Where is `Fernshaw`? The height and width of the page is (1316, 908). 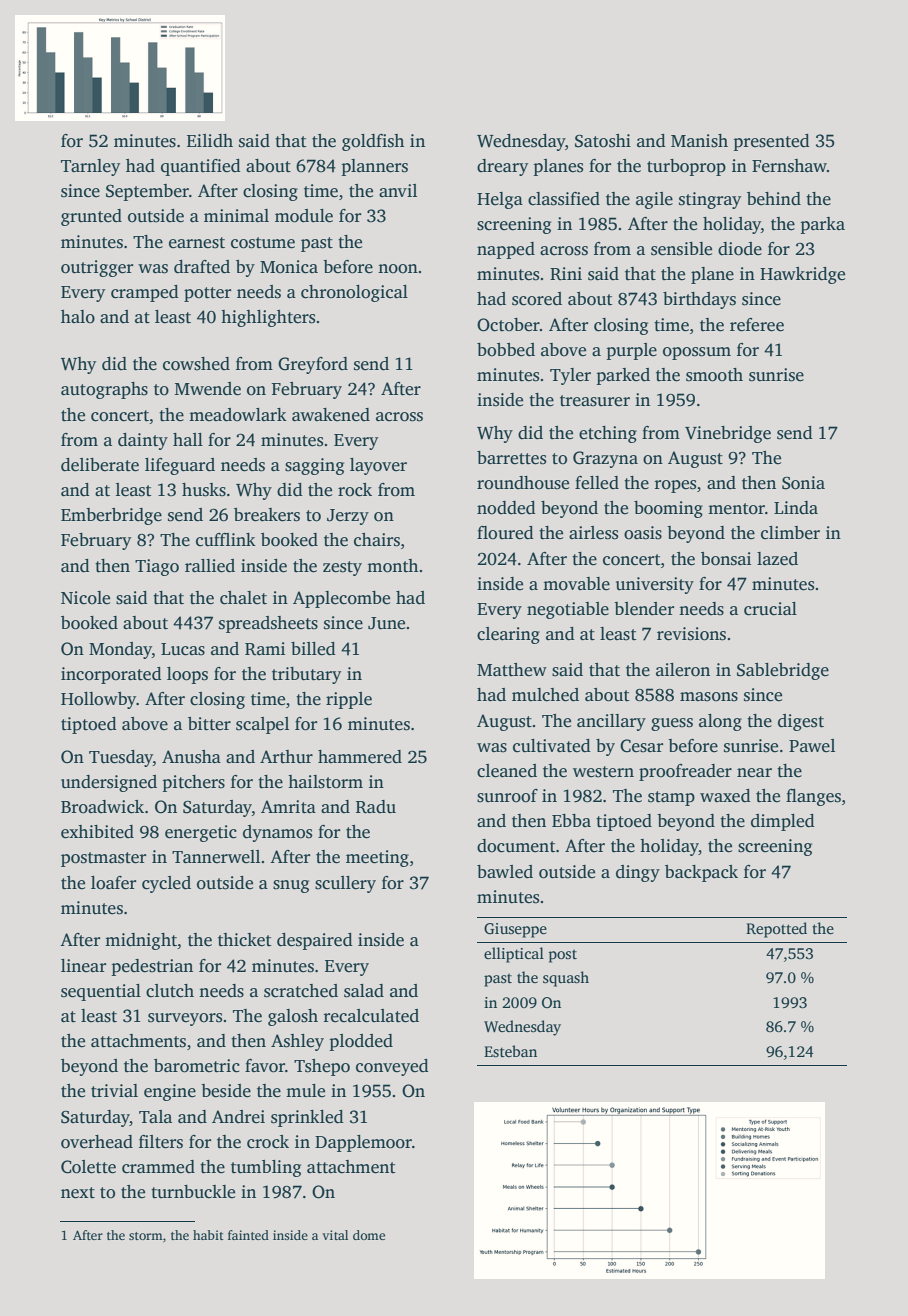
Fernshaw is located at coordinates (789, 166).
